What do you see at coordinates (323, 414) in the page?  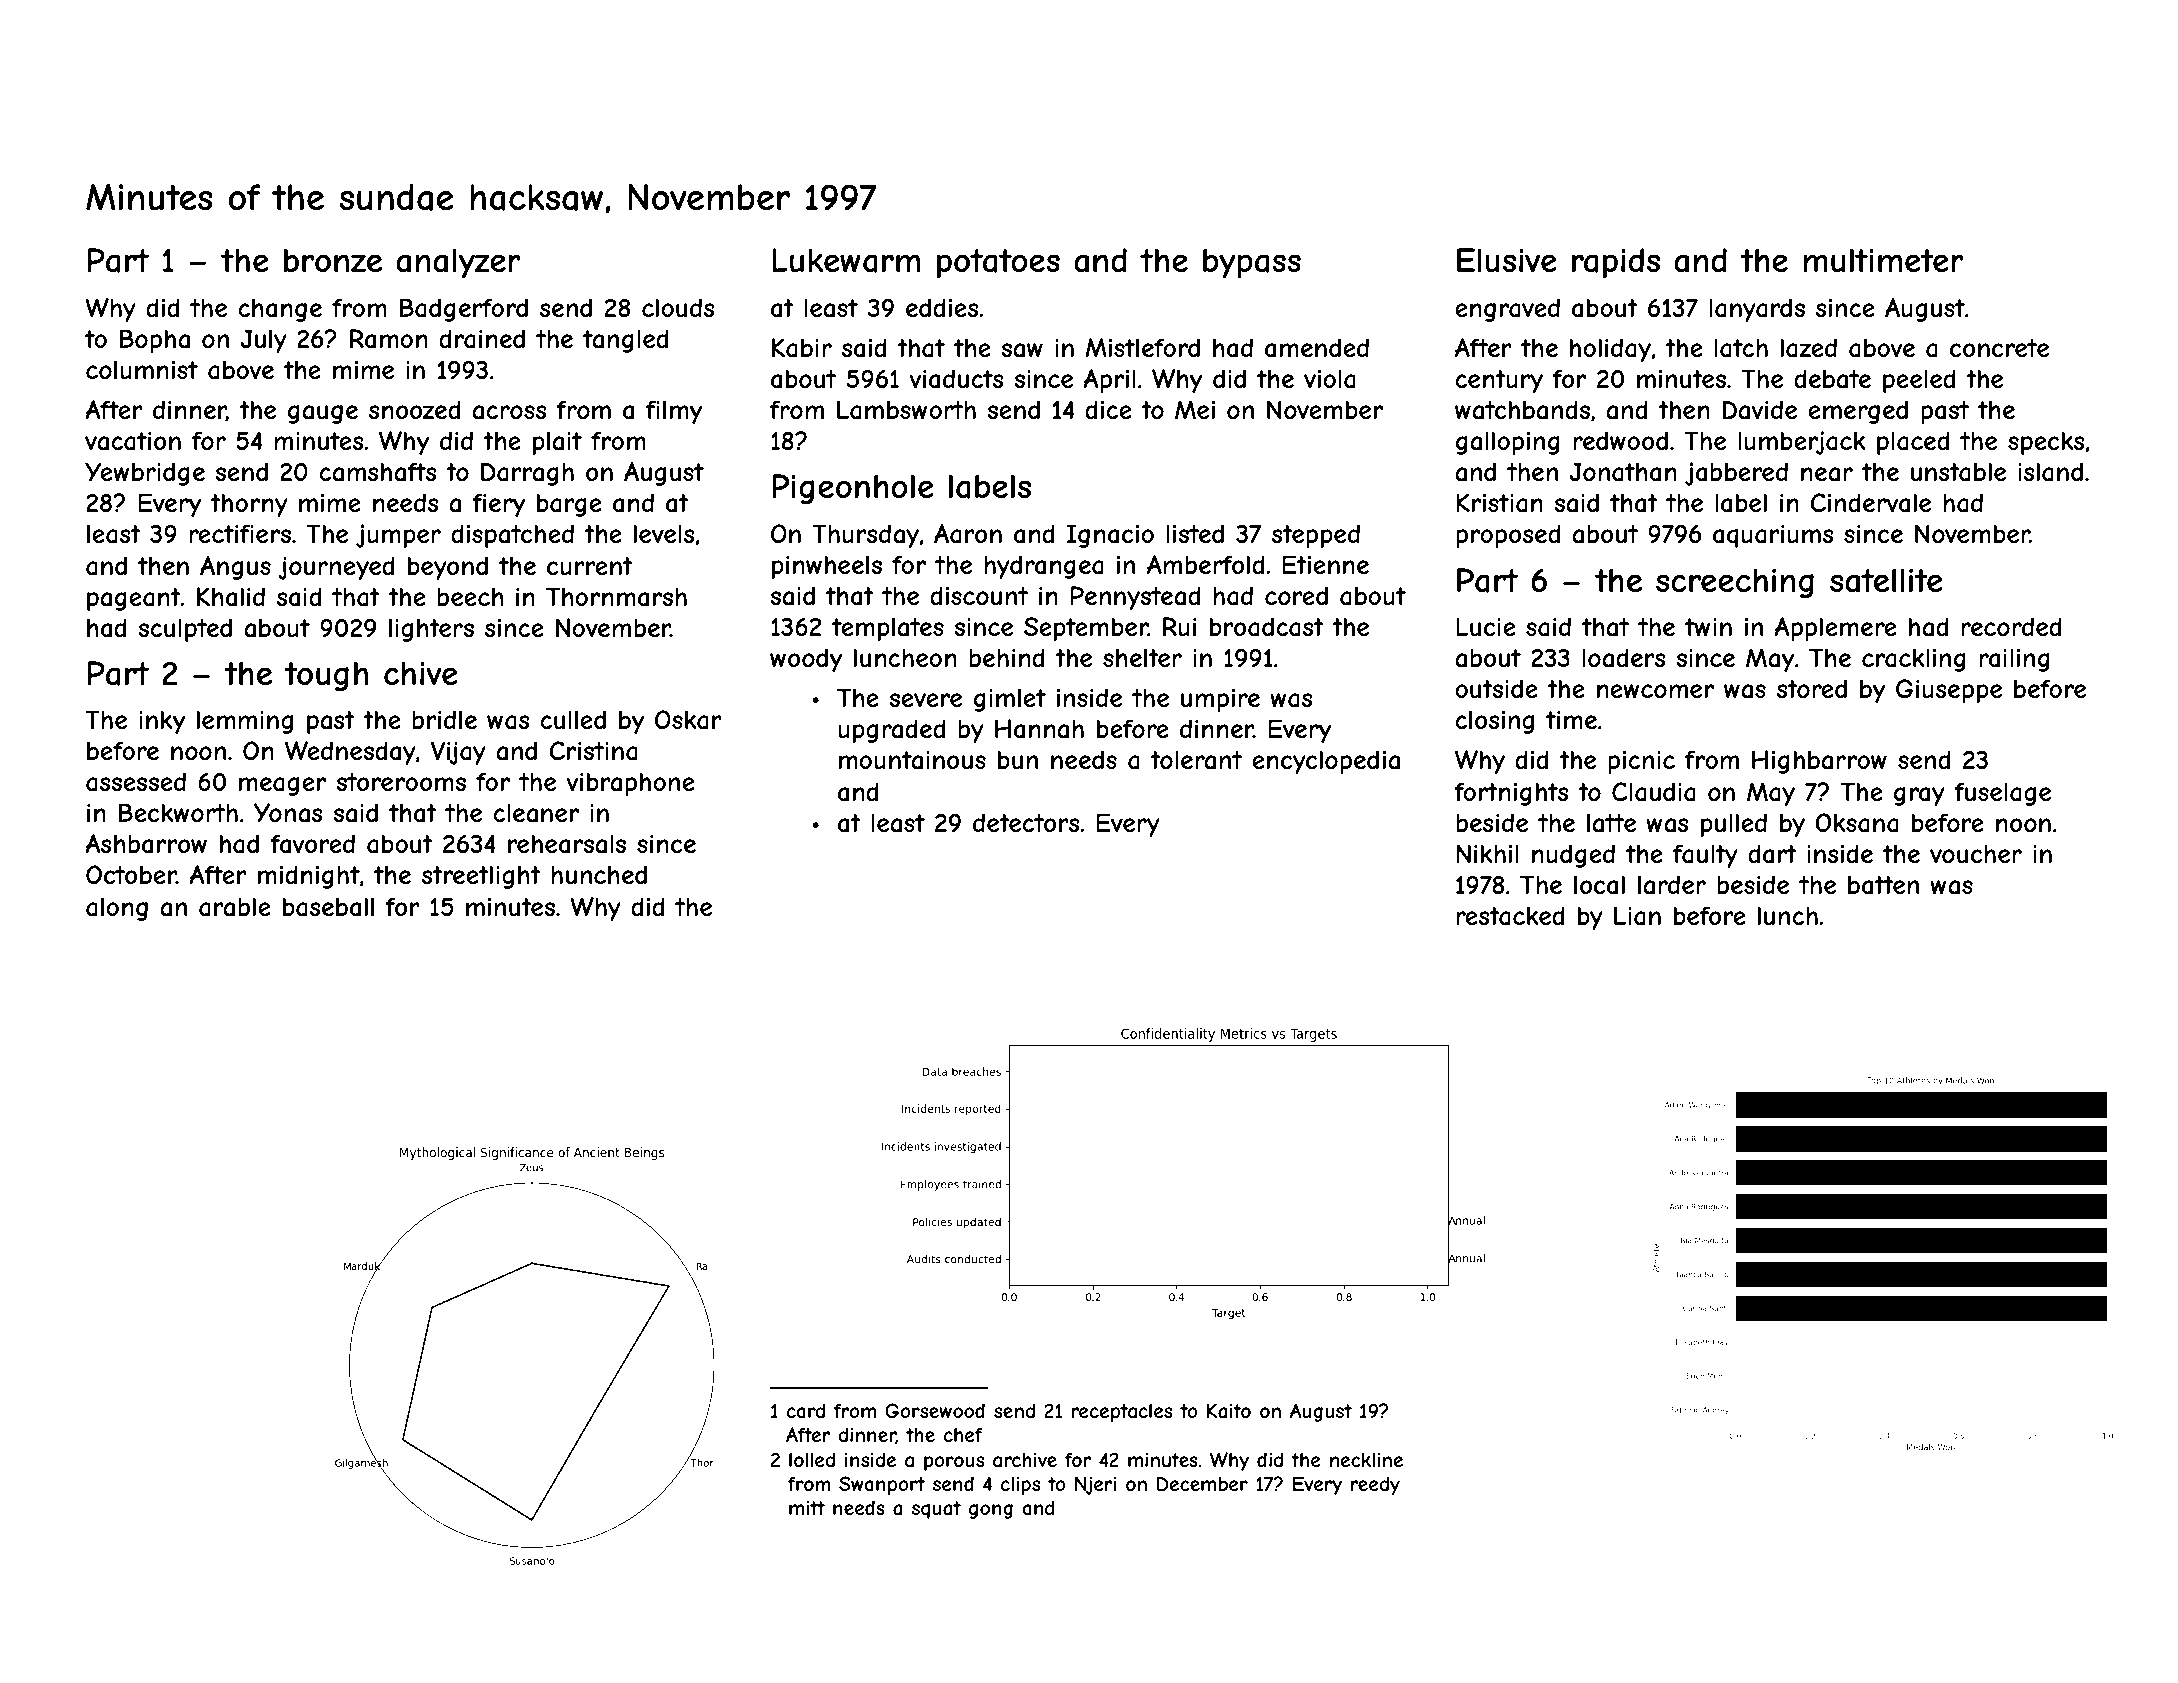 I see `gauge` at bounding box center [323, 414].
